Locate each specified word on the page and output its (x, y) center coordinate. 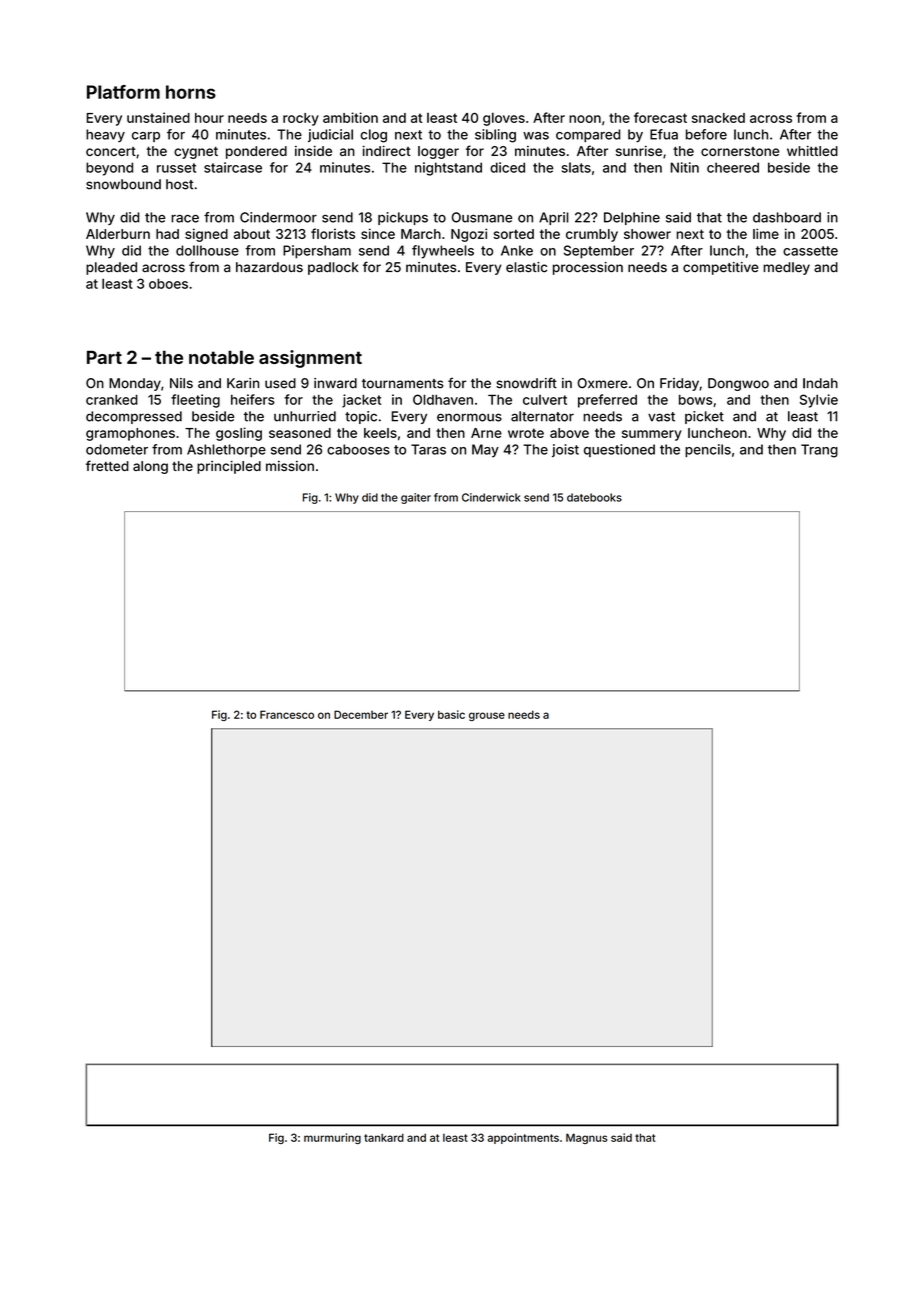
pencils (708, 450)
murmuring (332, 1138)
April (554, 218)
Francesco (287, 714)
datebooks (594, 497)
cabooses (358, 449)
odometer (117, 449)
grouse (487, 716)
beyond (109, 169)
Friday (679, 384)
